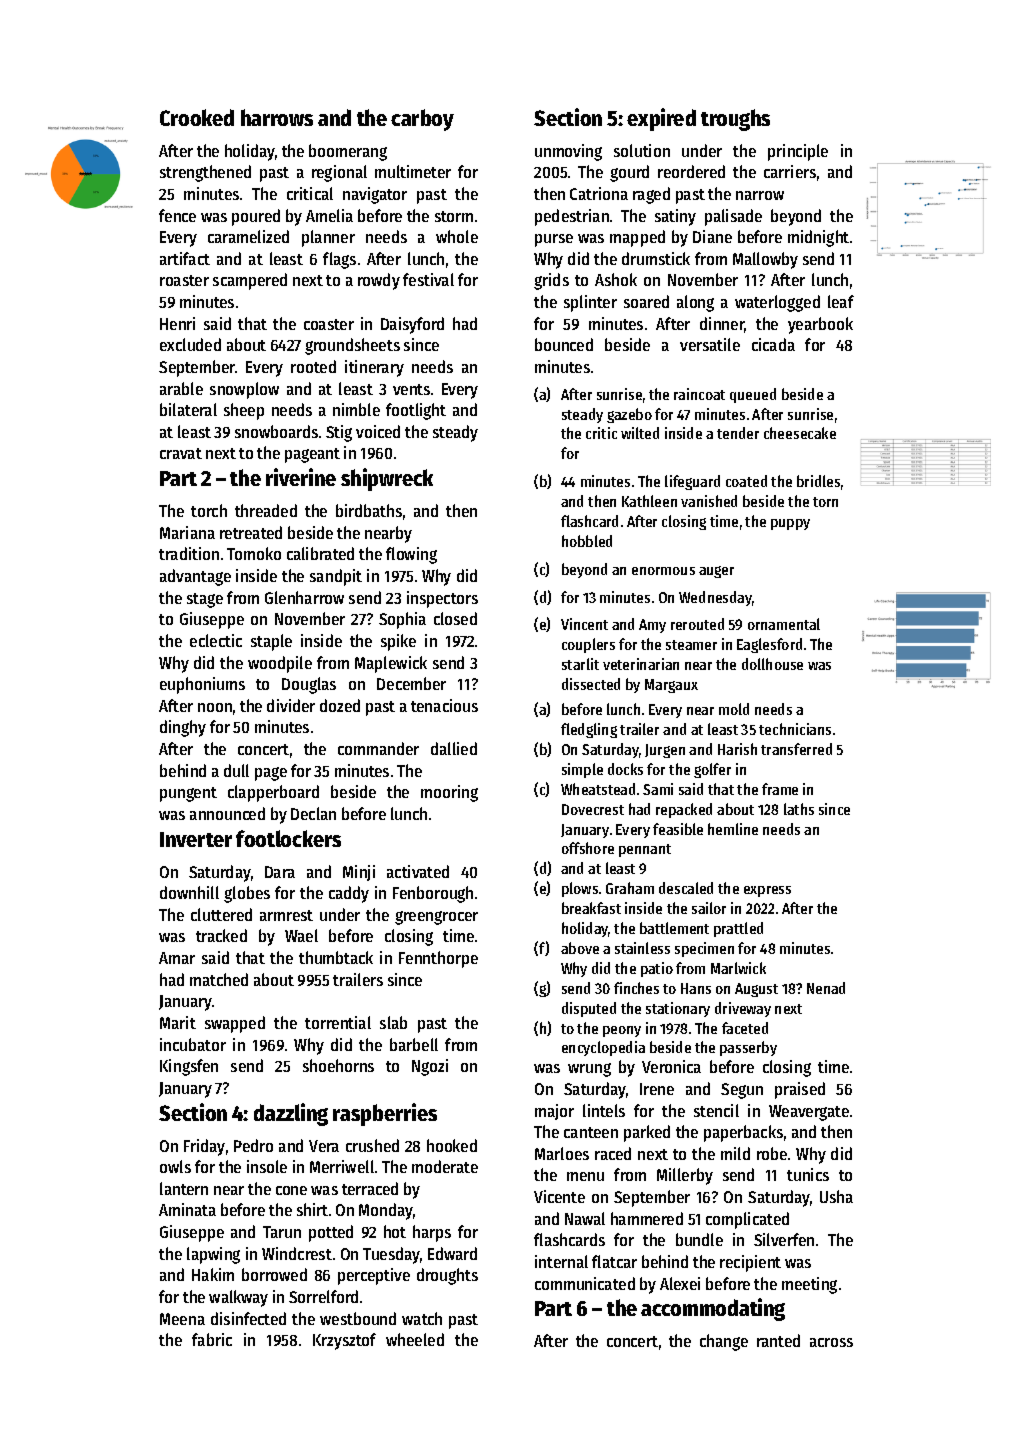 This page has height=1440, width=1013. What do you see at coordinates (449, 793) in the page?
I see `mooring` at bounding box center [449, 793].
